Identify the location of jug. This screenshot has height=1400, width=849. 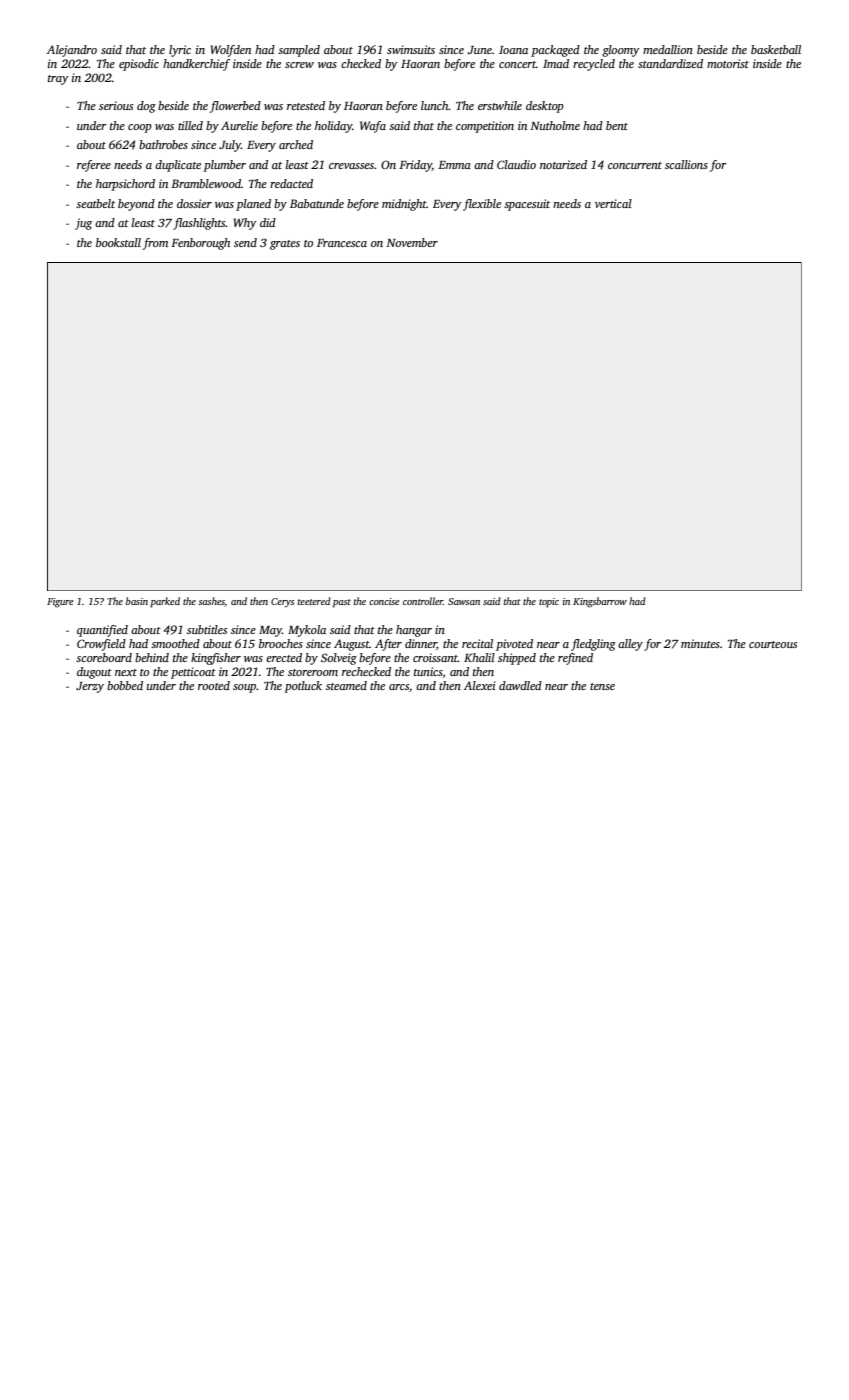
(83, 224).
